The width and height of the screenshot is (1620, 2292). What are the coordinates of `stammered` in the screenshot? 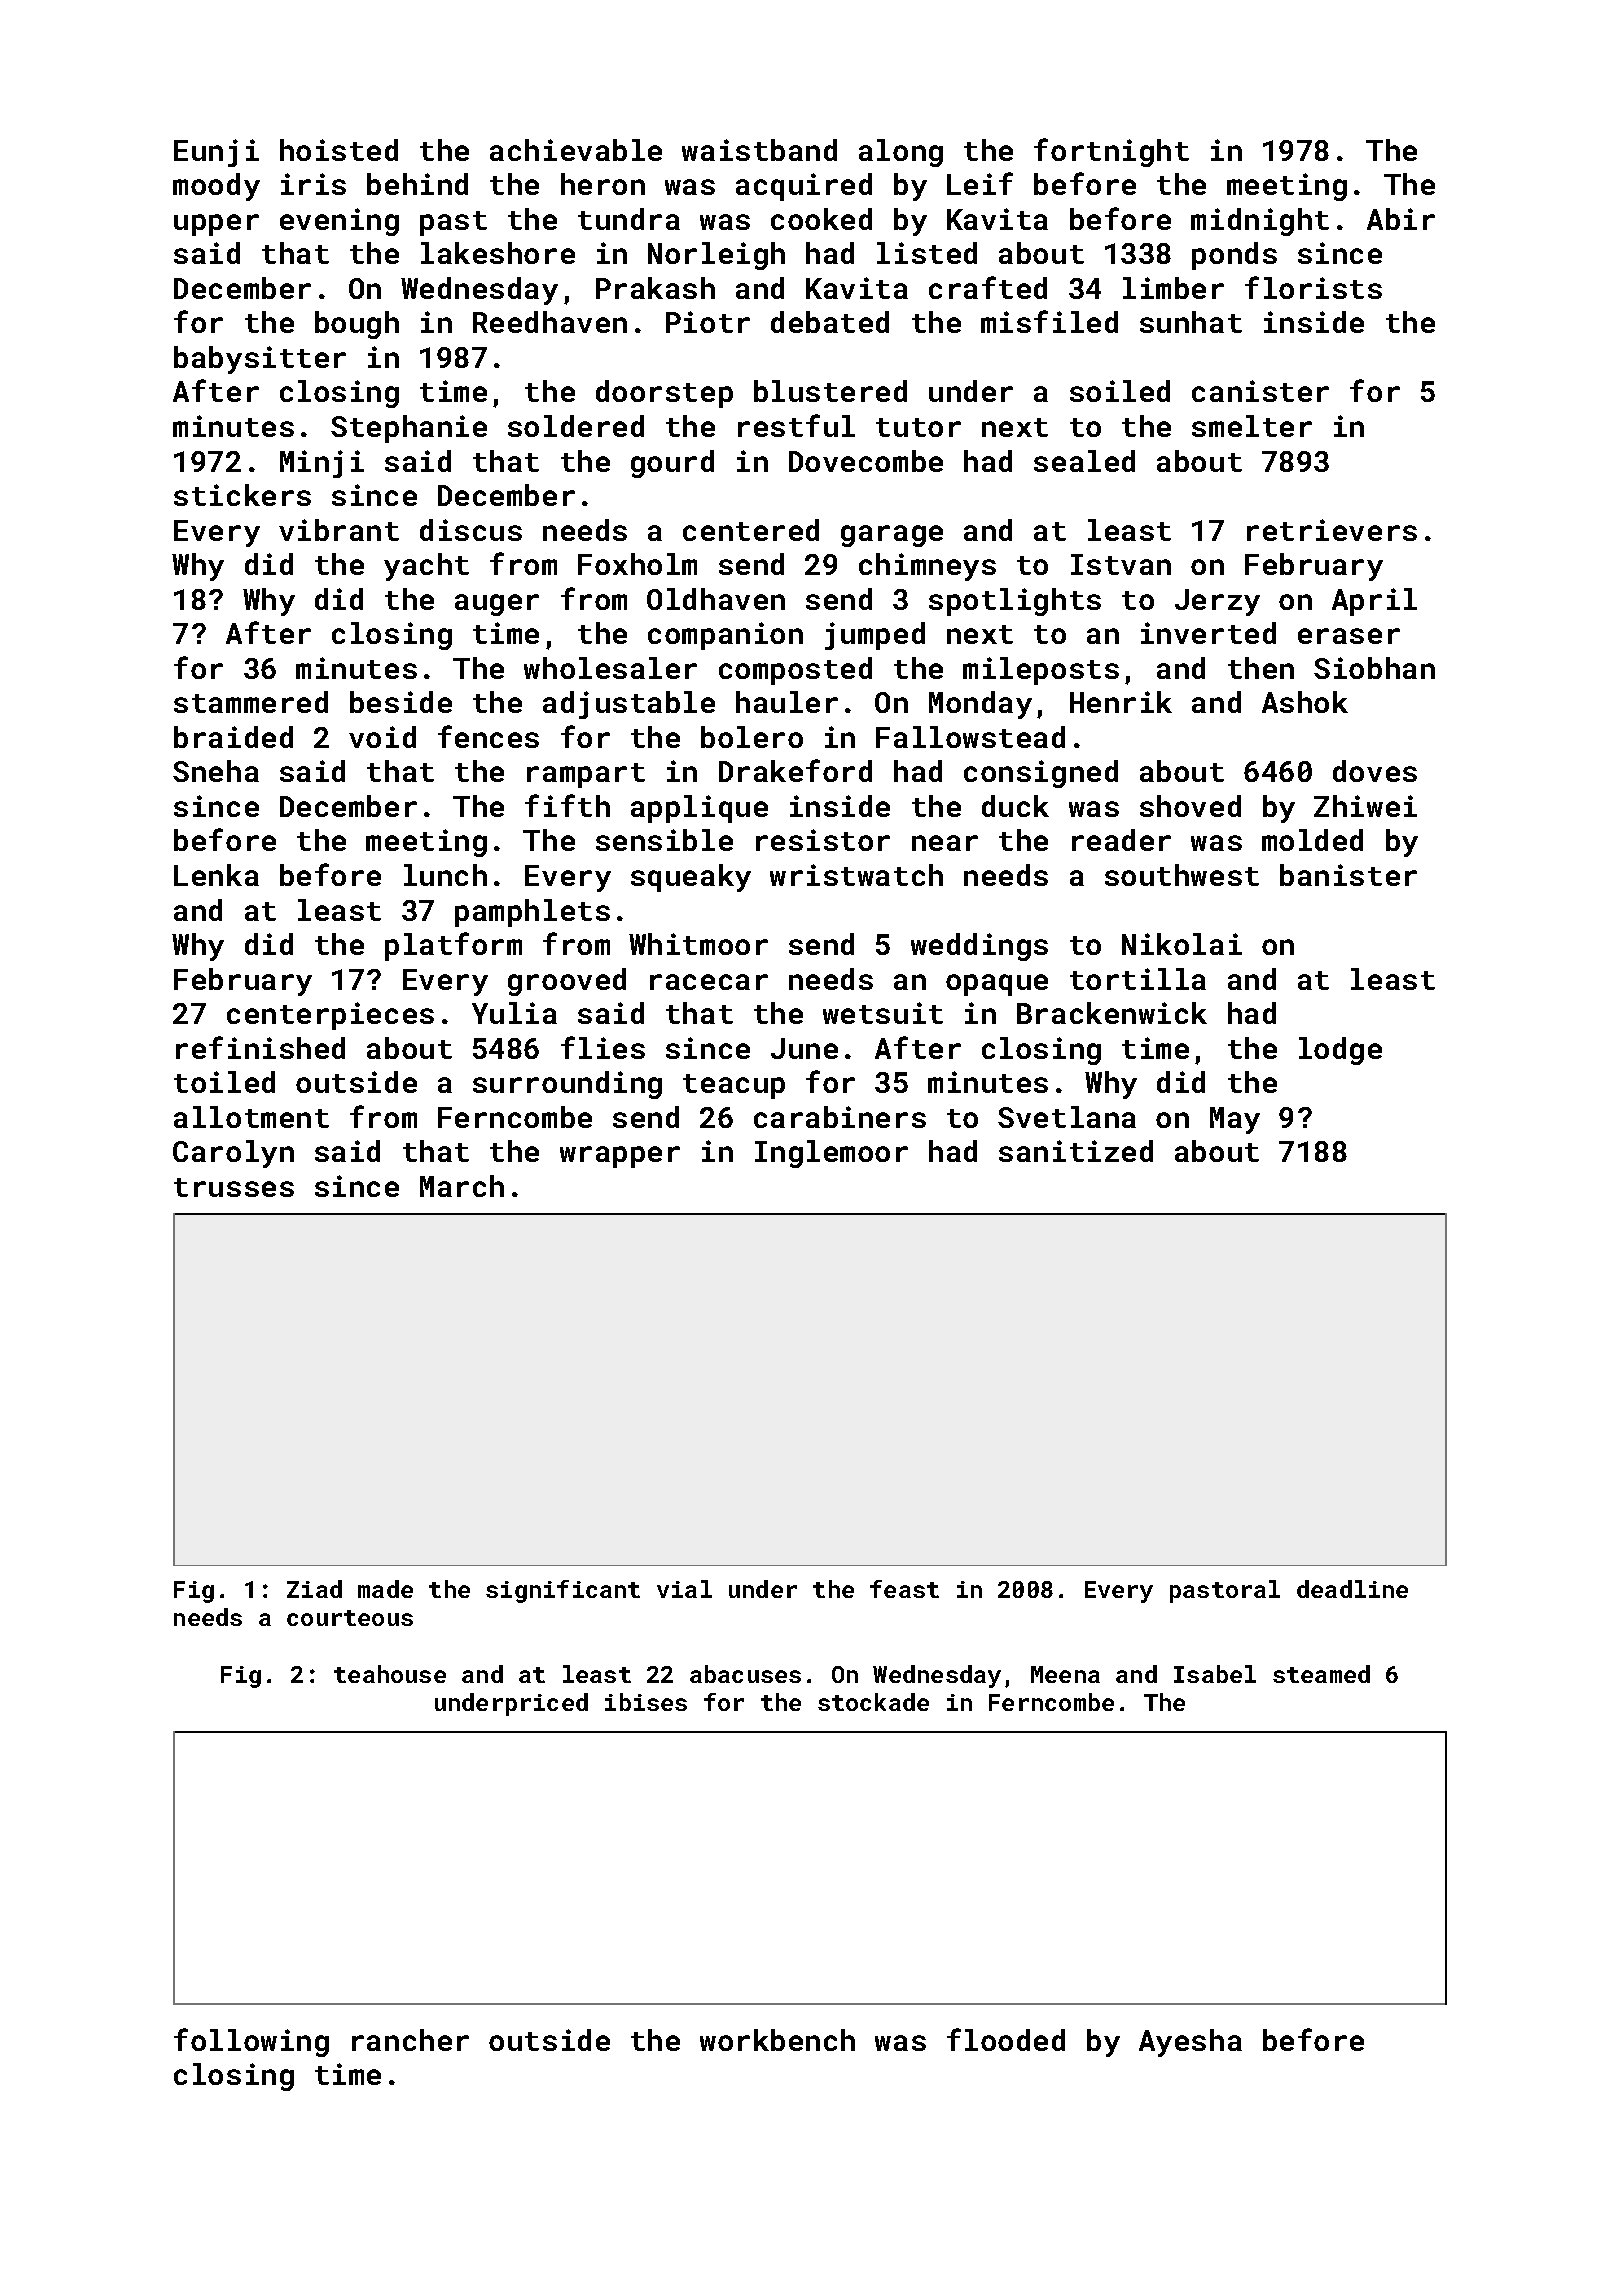 It's located at (251, 702).
